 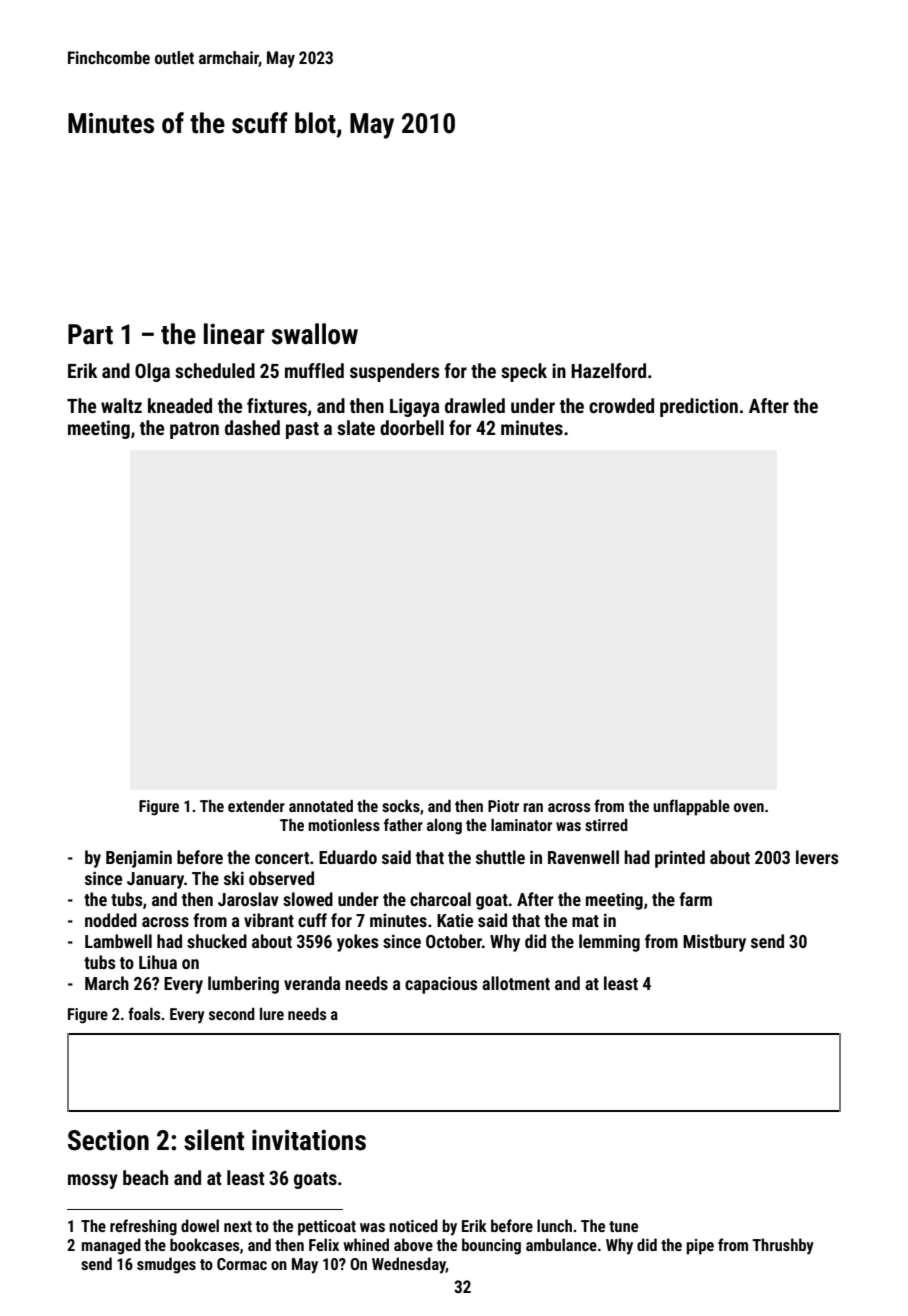 I want to click on Hazelford, so click(x=608, y=370).
